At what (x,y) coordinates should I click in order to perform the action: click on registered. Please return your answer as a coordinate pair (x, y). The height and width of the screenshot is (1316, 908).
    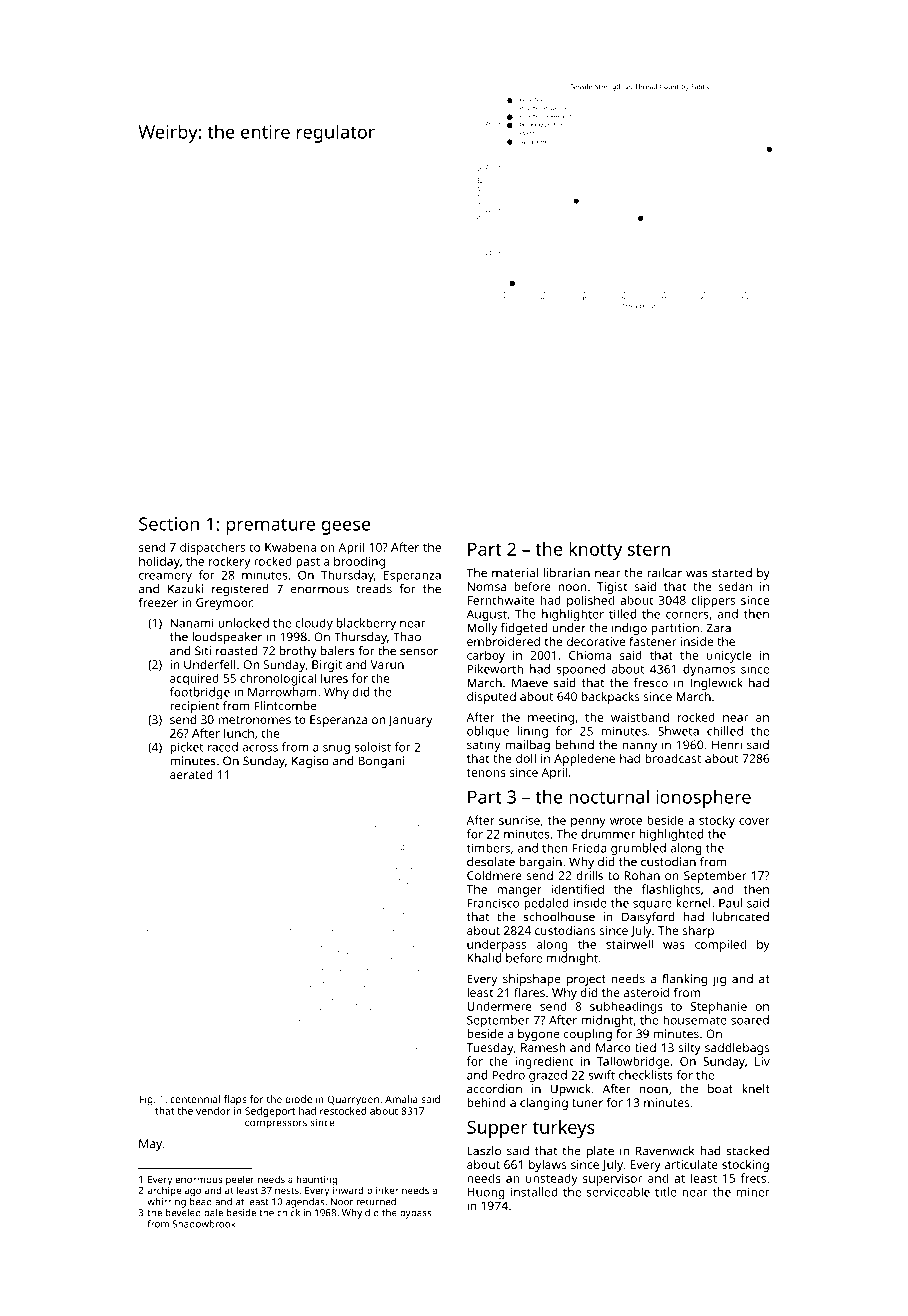
    Looking at the image, I should click on (240, 590).
